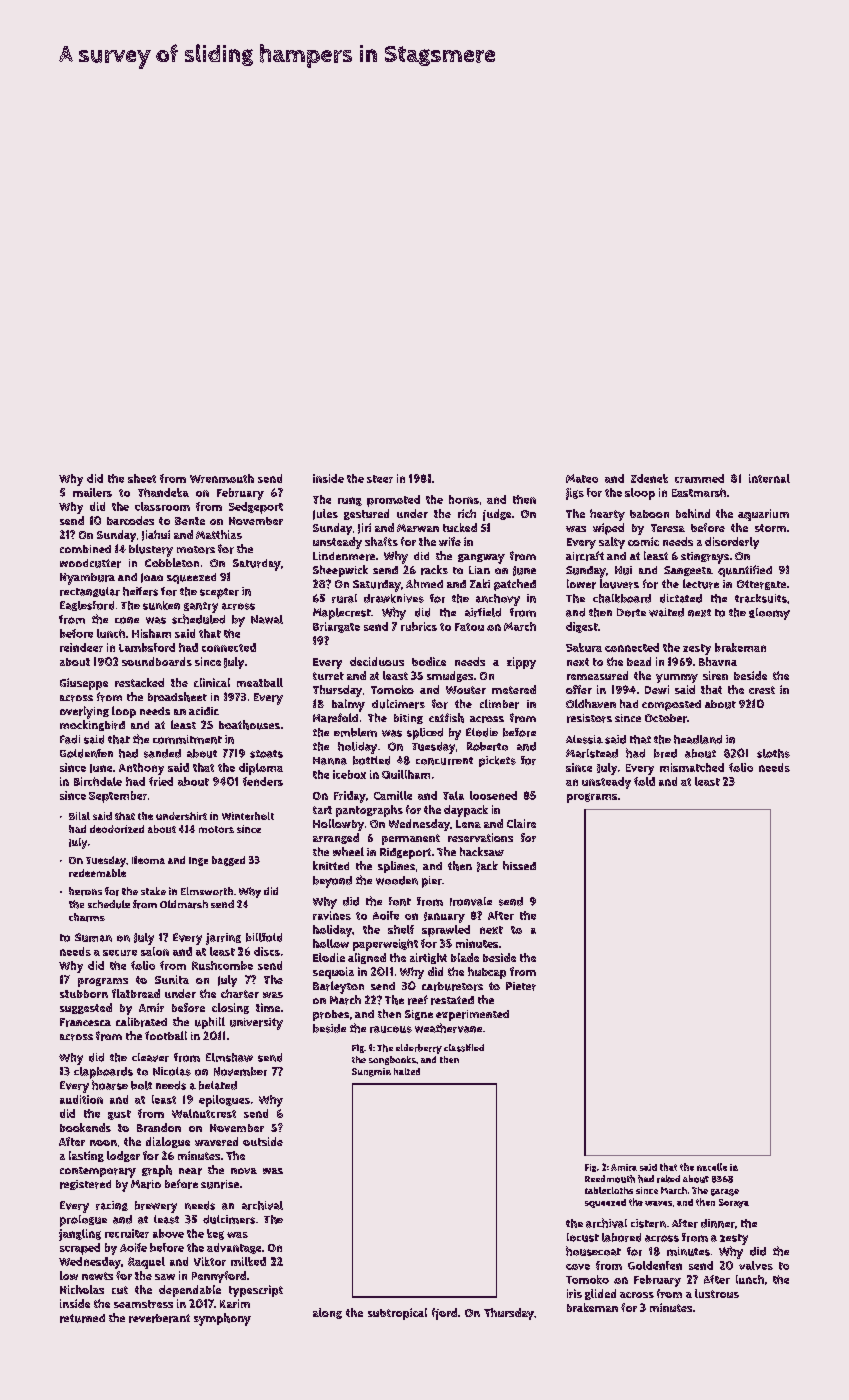 Image resolution: width=849 pixels, height=1400 pixels. I want to click on internal, so click(769, 478).
